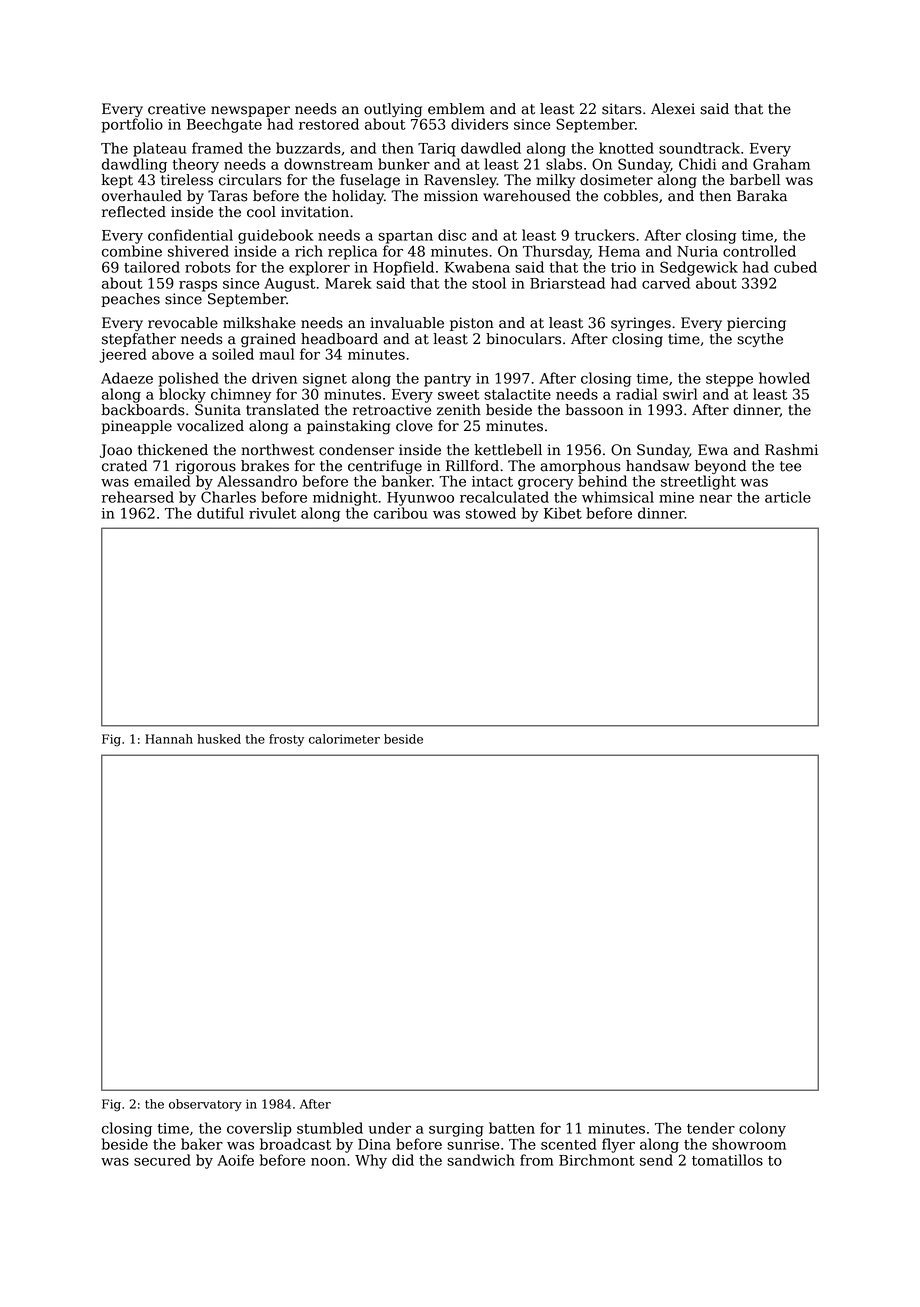 The image size is (920, 1307). What do you see at coordinates (130, 300) in the screenshot?
I see `peaches` at bounding box center [130, 300].
